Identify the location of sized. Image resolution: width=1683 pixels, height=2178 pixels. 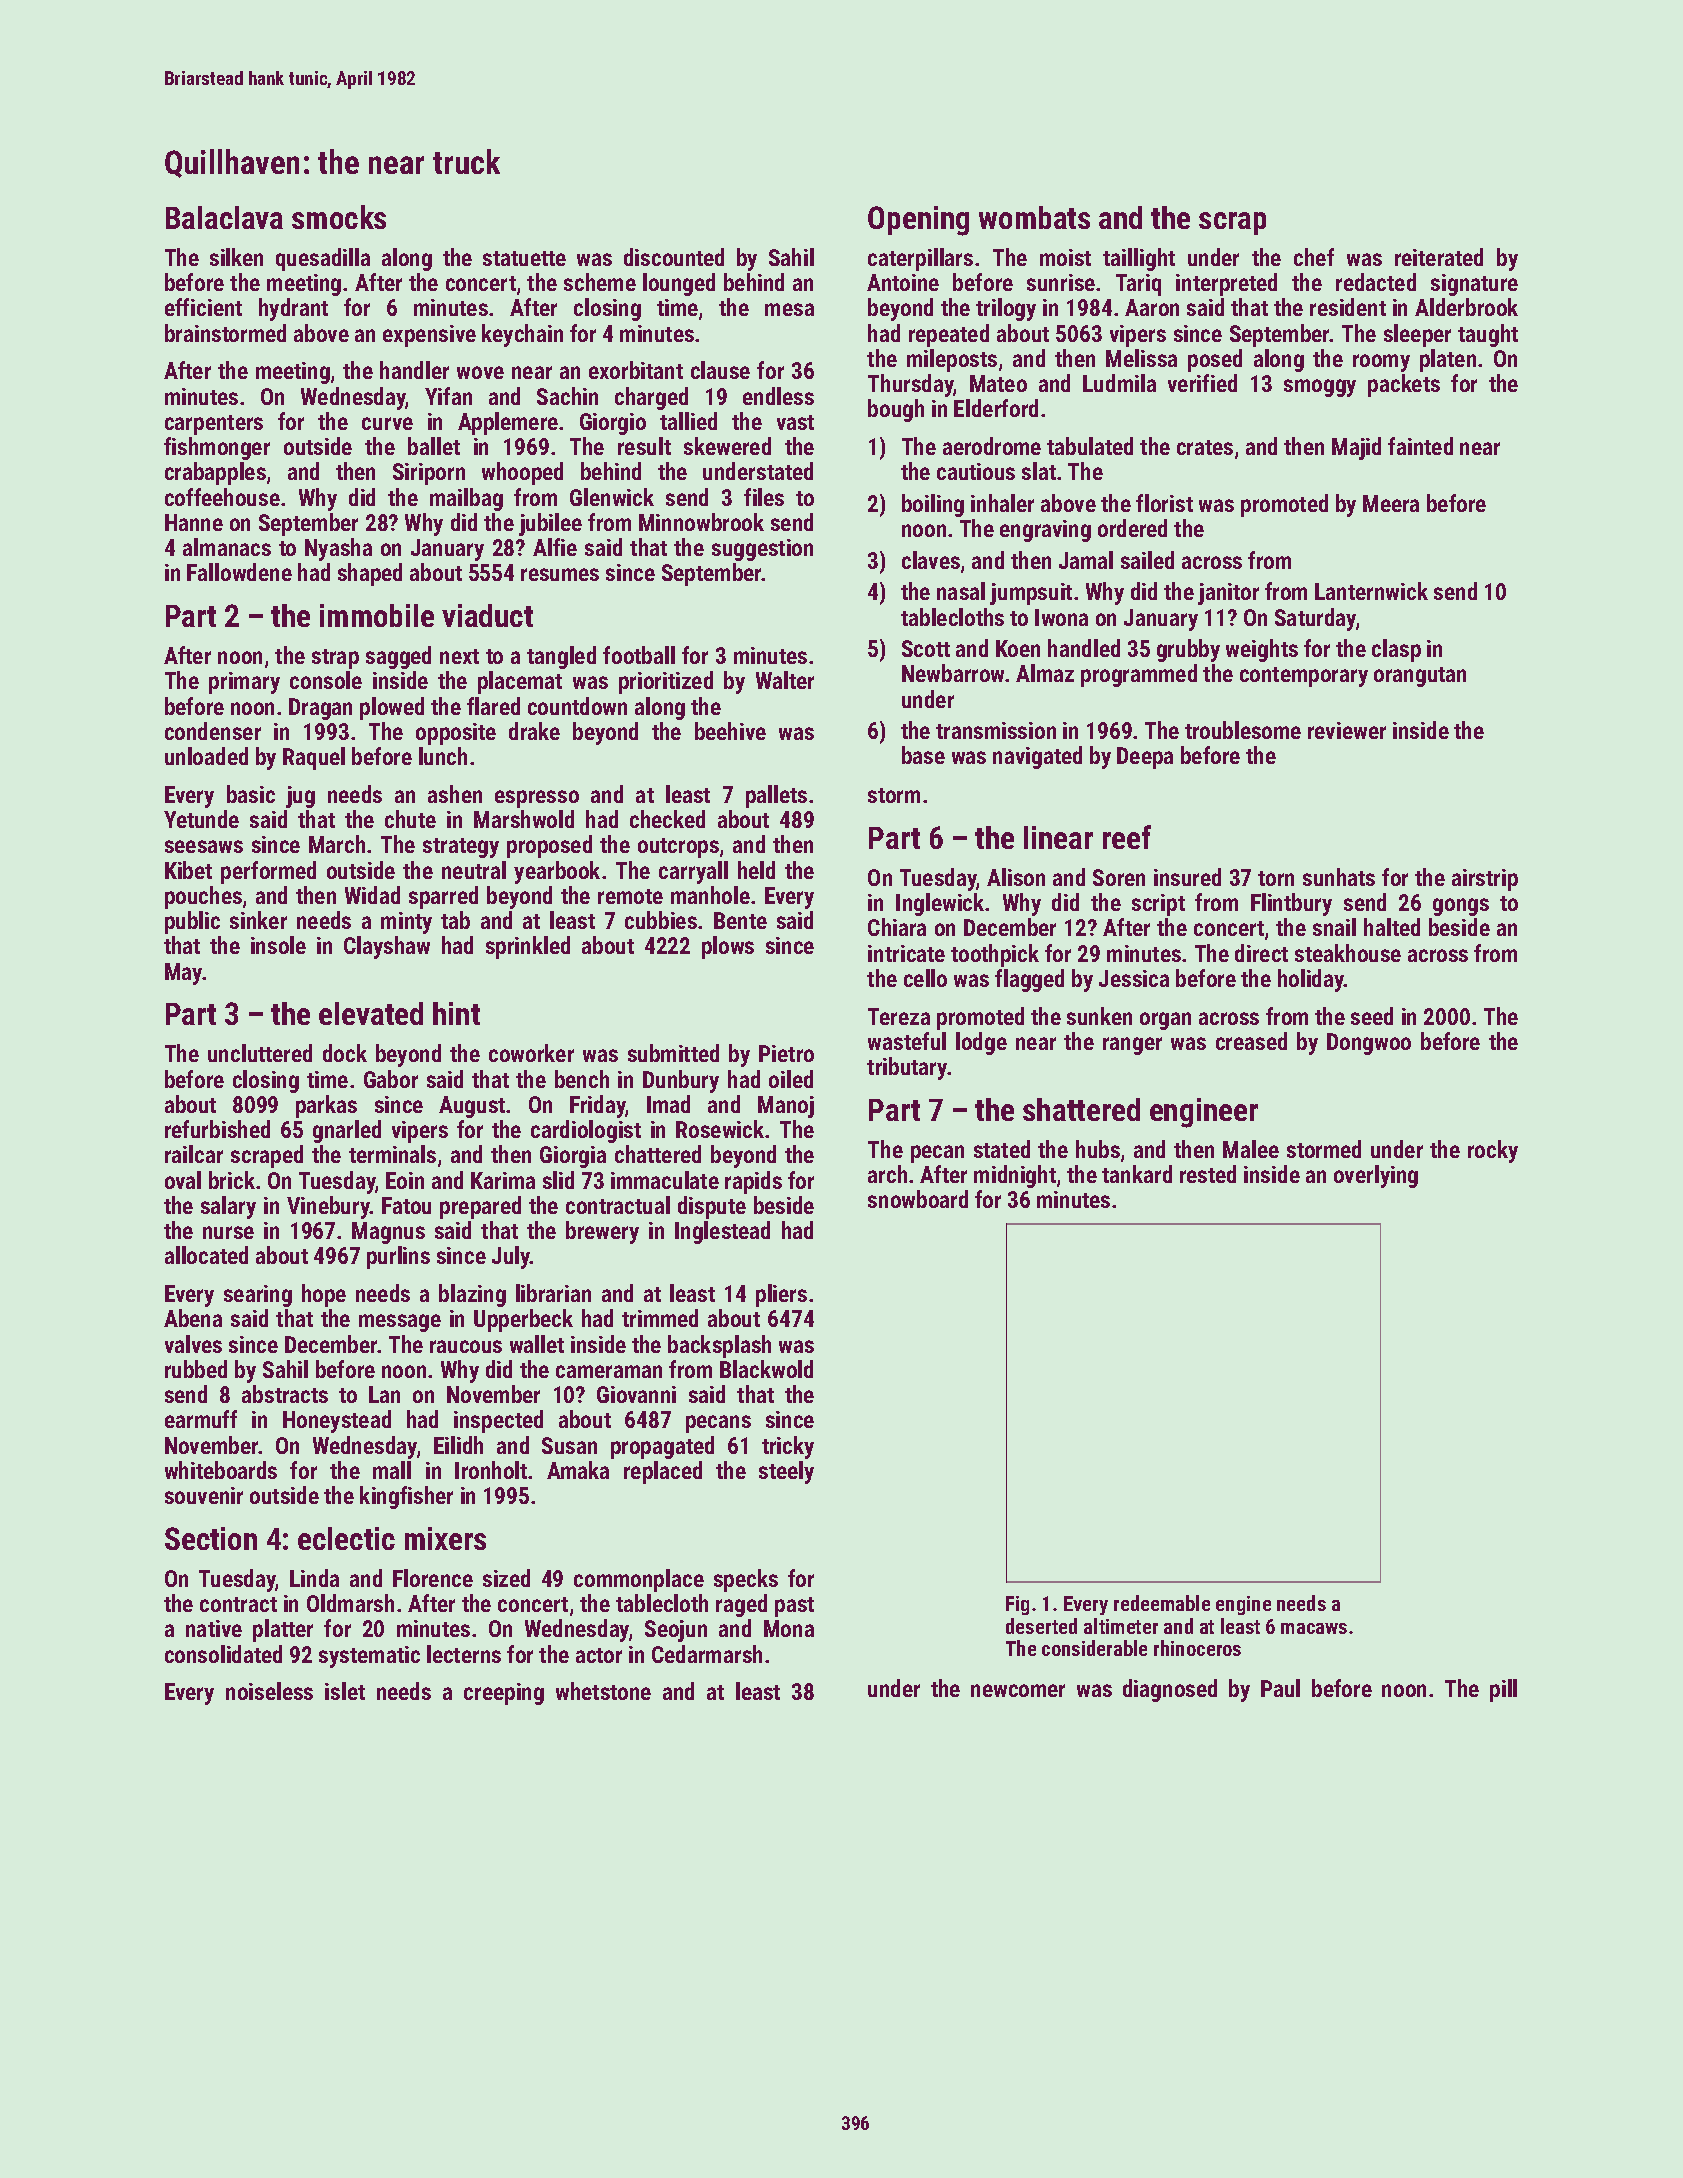
(506, 1578).
